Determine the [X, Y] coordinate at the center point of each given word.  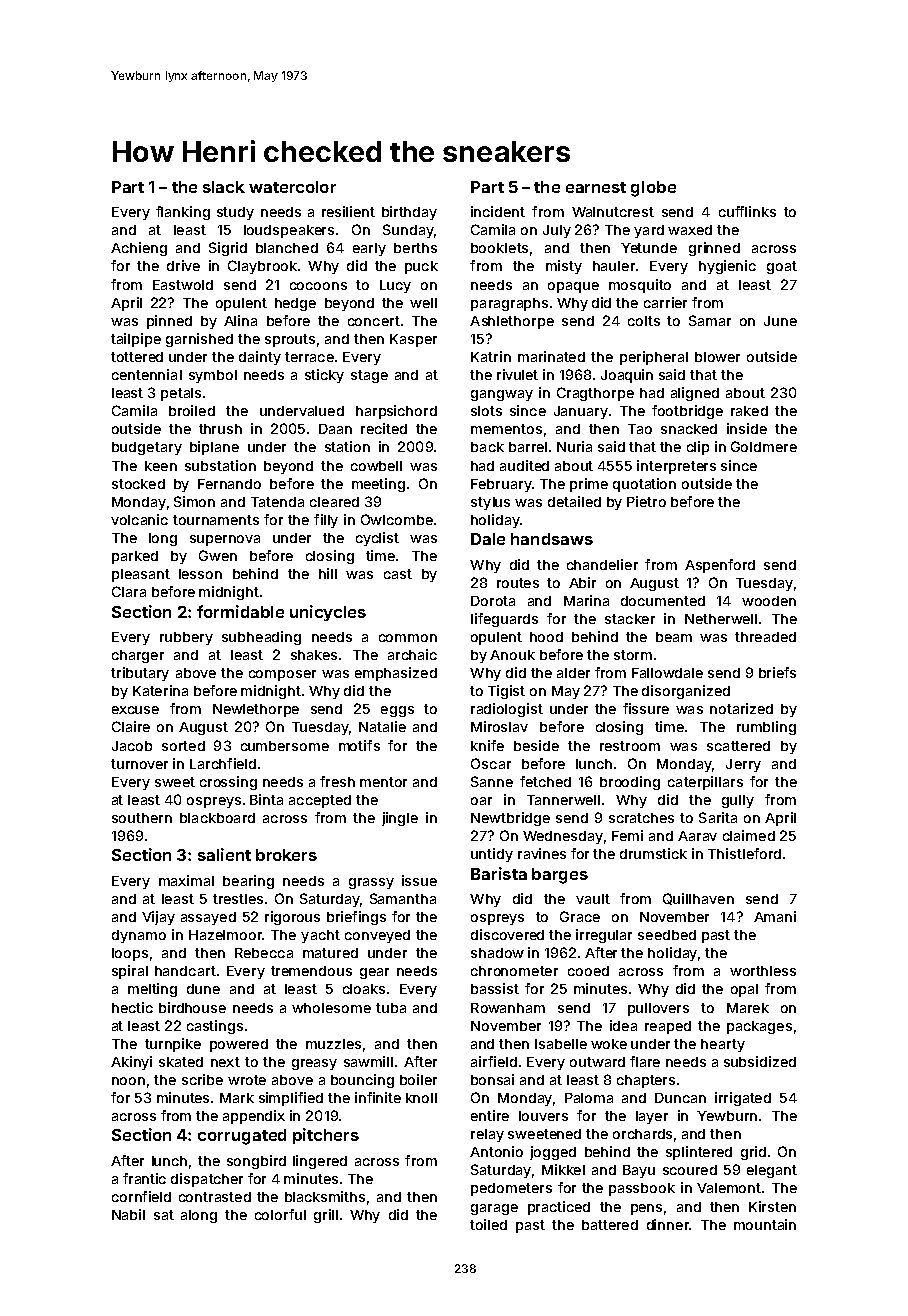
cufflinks [747, 211]
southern [142, 818]
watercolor [292, 187]
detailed [574, 501]
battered [610, 1225]
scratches [641, 818]
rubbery [186, 638]
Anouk [512, 655]
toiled [488, 1224]
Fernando [229, 484]
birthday [409, 213]
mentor [383, 782]
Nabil [128, 1214]
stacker [630, 619]
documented [663, 601]
